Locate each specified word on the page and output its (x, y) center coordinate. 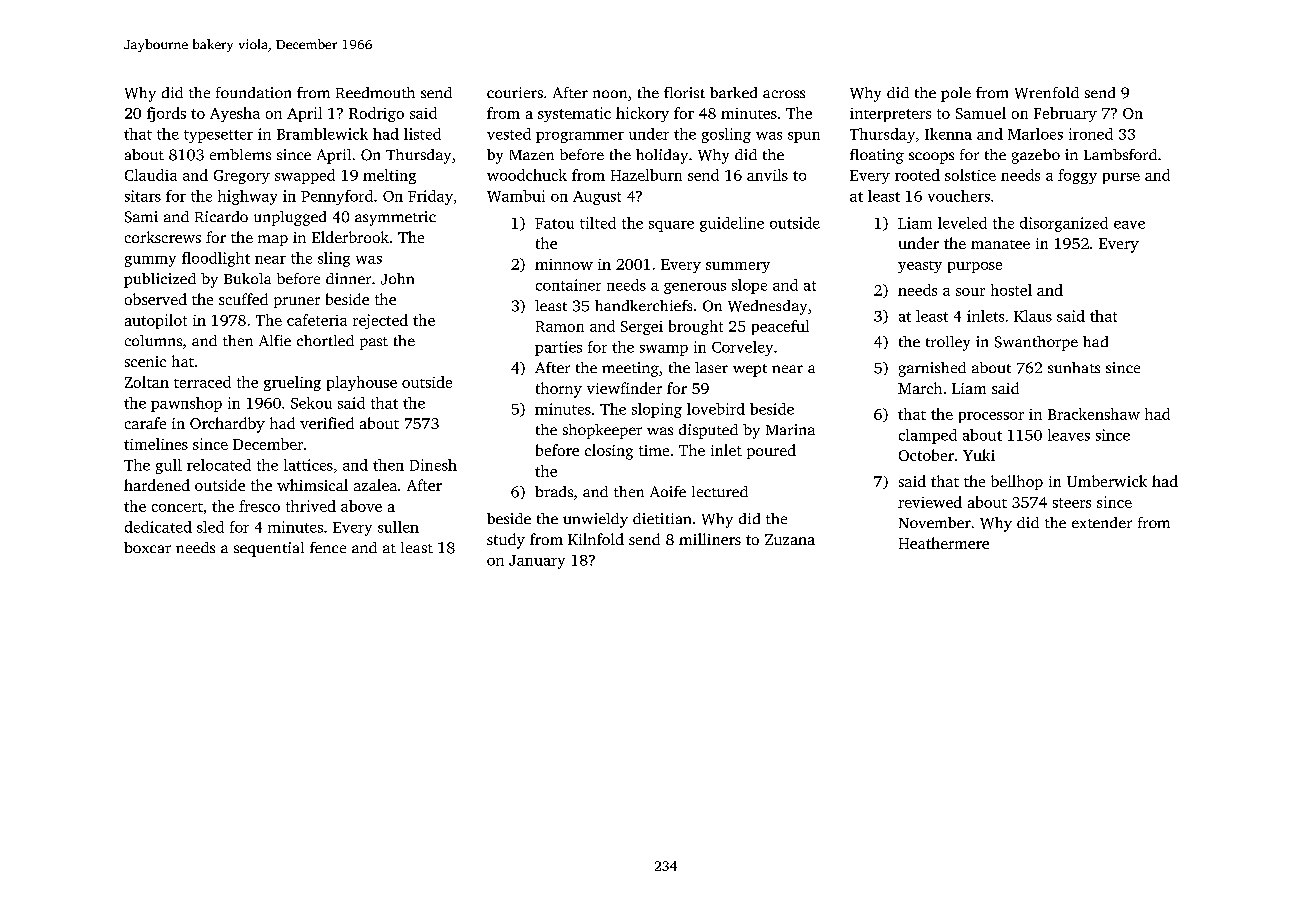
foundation (253, 92)
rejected (380, 321)
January (537, 562)
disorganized (1064, 224)
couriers (515, 92)
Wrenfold (1047, 93)
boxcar (147, 547)
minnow (564, 264)
